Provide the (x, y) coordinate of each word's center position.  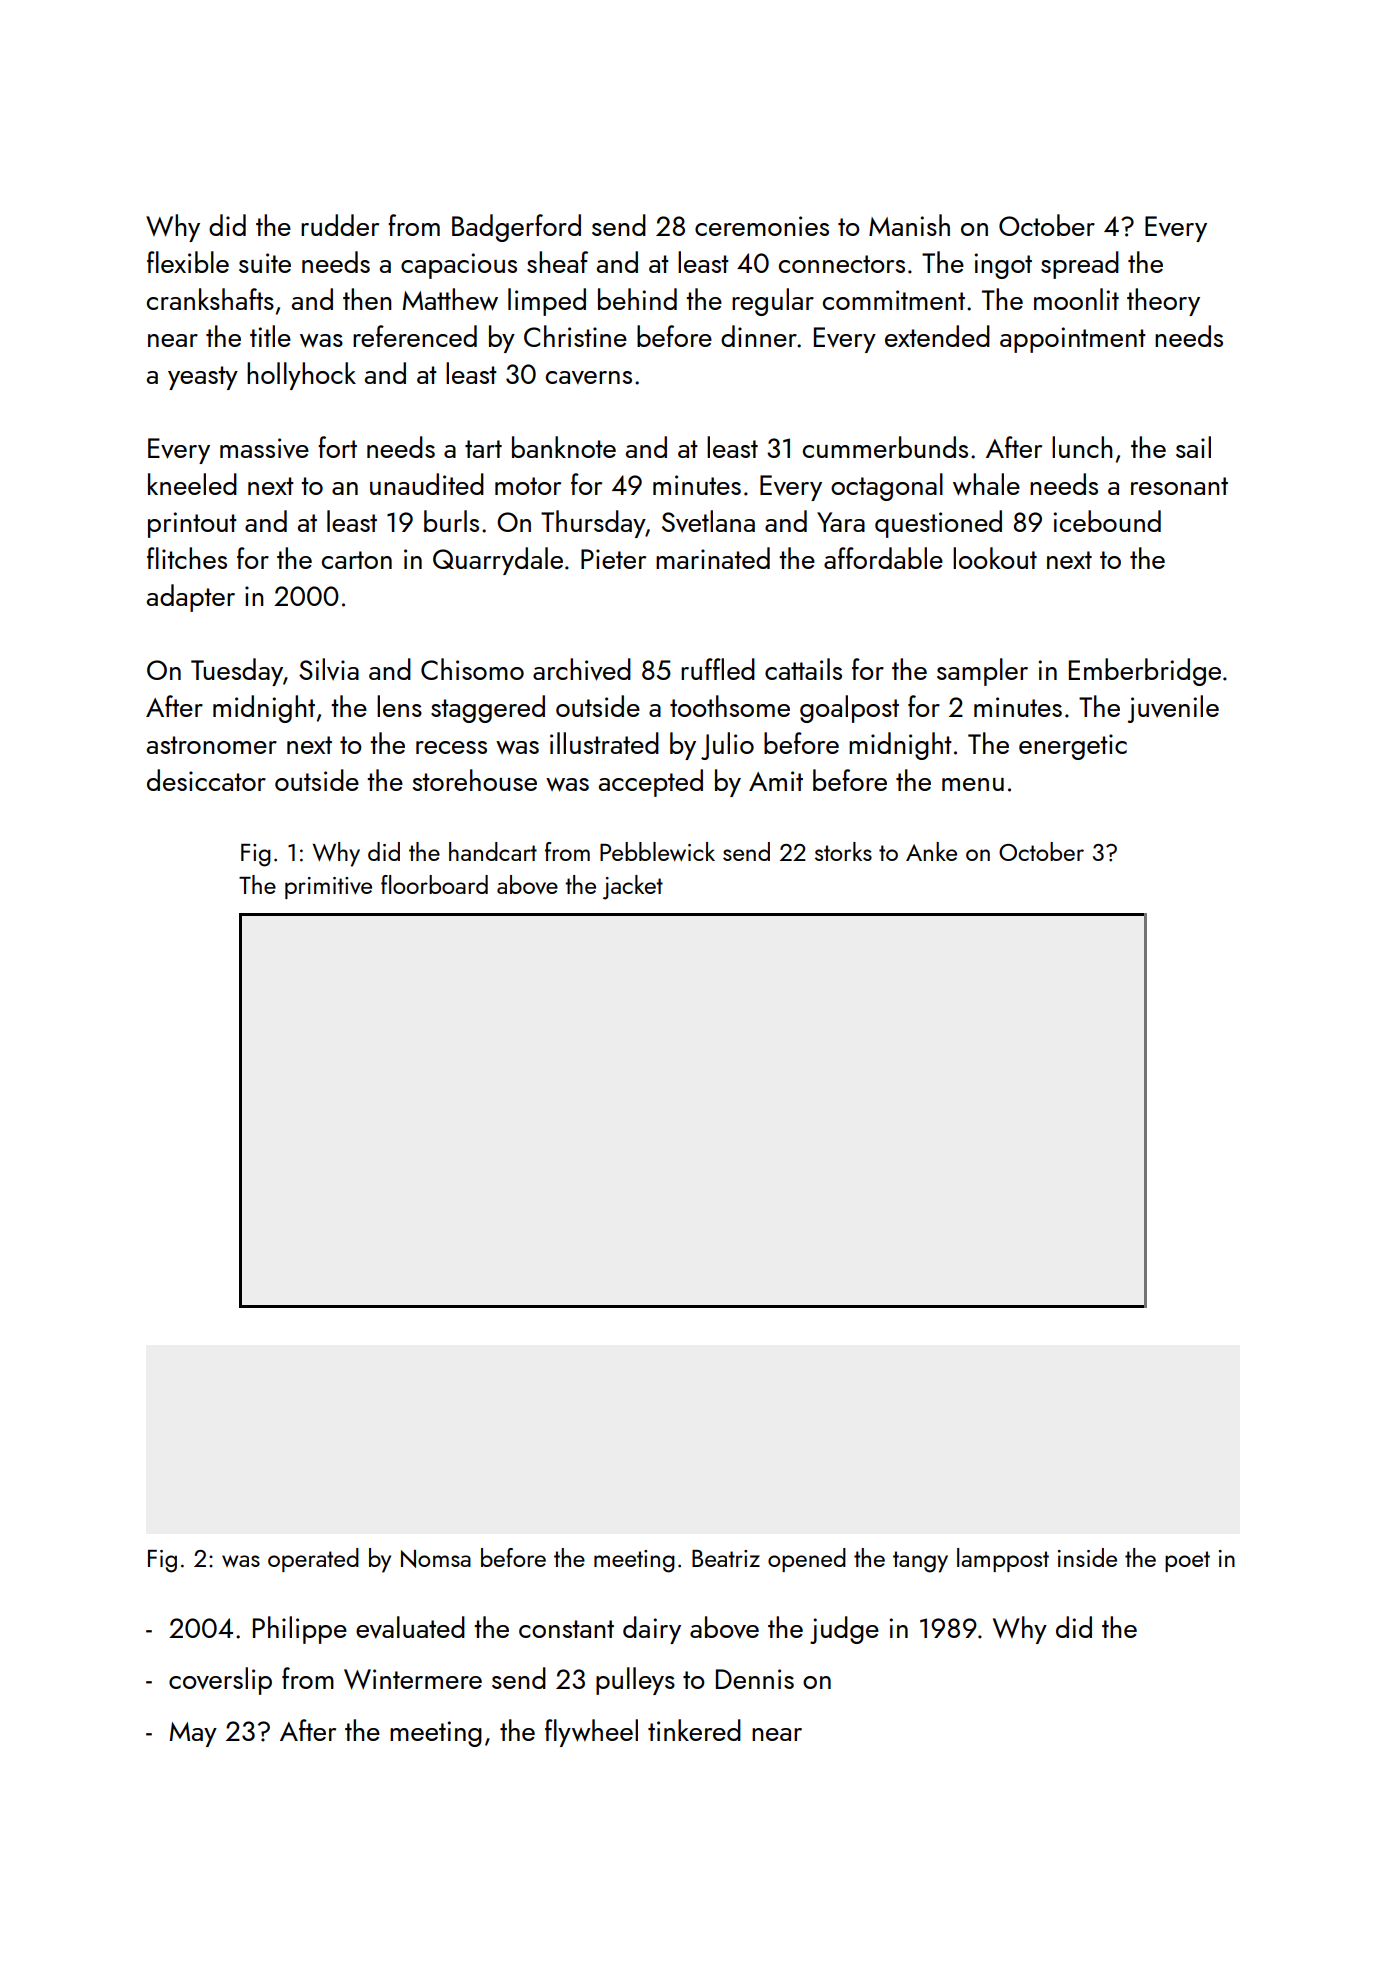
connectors (842, 264)
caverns (589, 378)
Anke (931, 851)
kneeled (192, 484)
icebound (1107, 521)
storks (843, 851)
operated (313, 1560)
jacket (633, 887)
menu (973, 784)
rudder (340, 225)
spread (1080, 265)
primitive (328, 888)
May (193, 1734)
